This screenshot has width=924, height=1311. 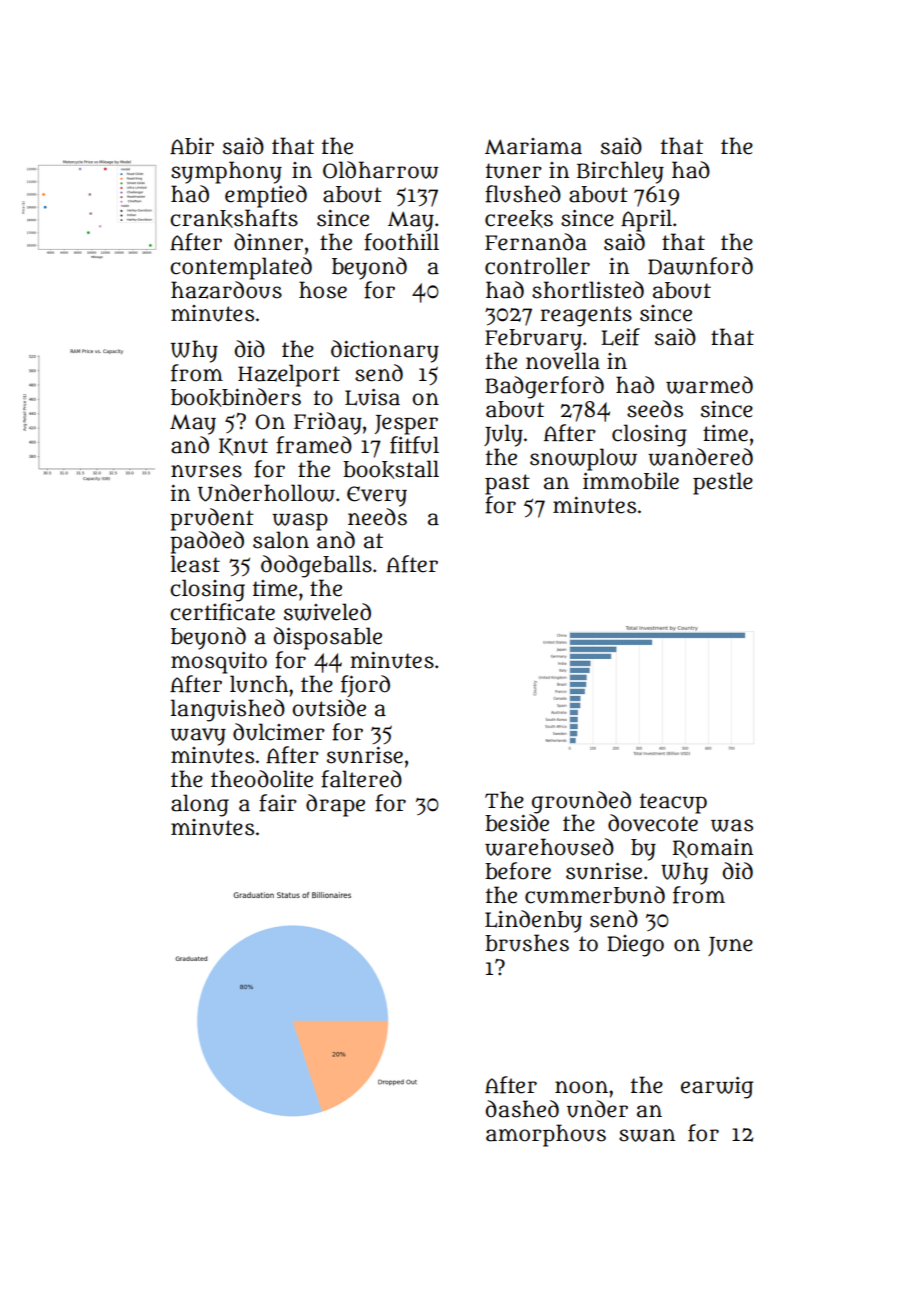 What do you see at coordinates (546, 1135) in the screenshot?
I see `amorphous` at bounding box center [546, 1135].
